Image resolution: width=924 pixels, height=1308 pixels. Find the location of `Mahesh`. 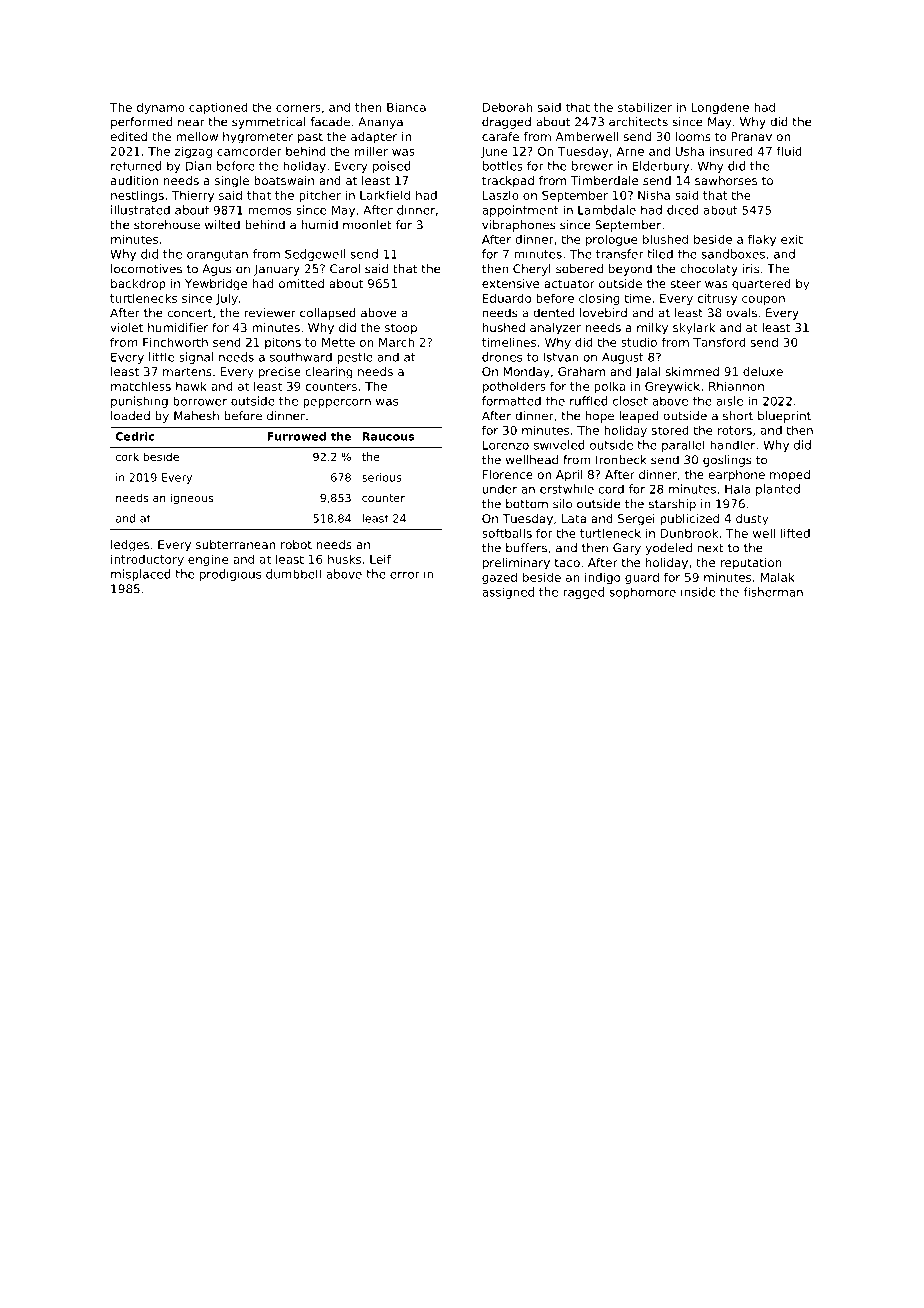

Mahesh is located at coordinates (196, 416).
